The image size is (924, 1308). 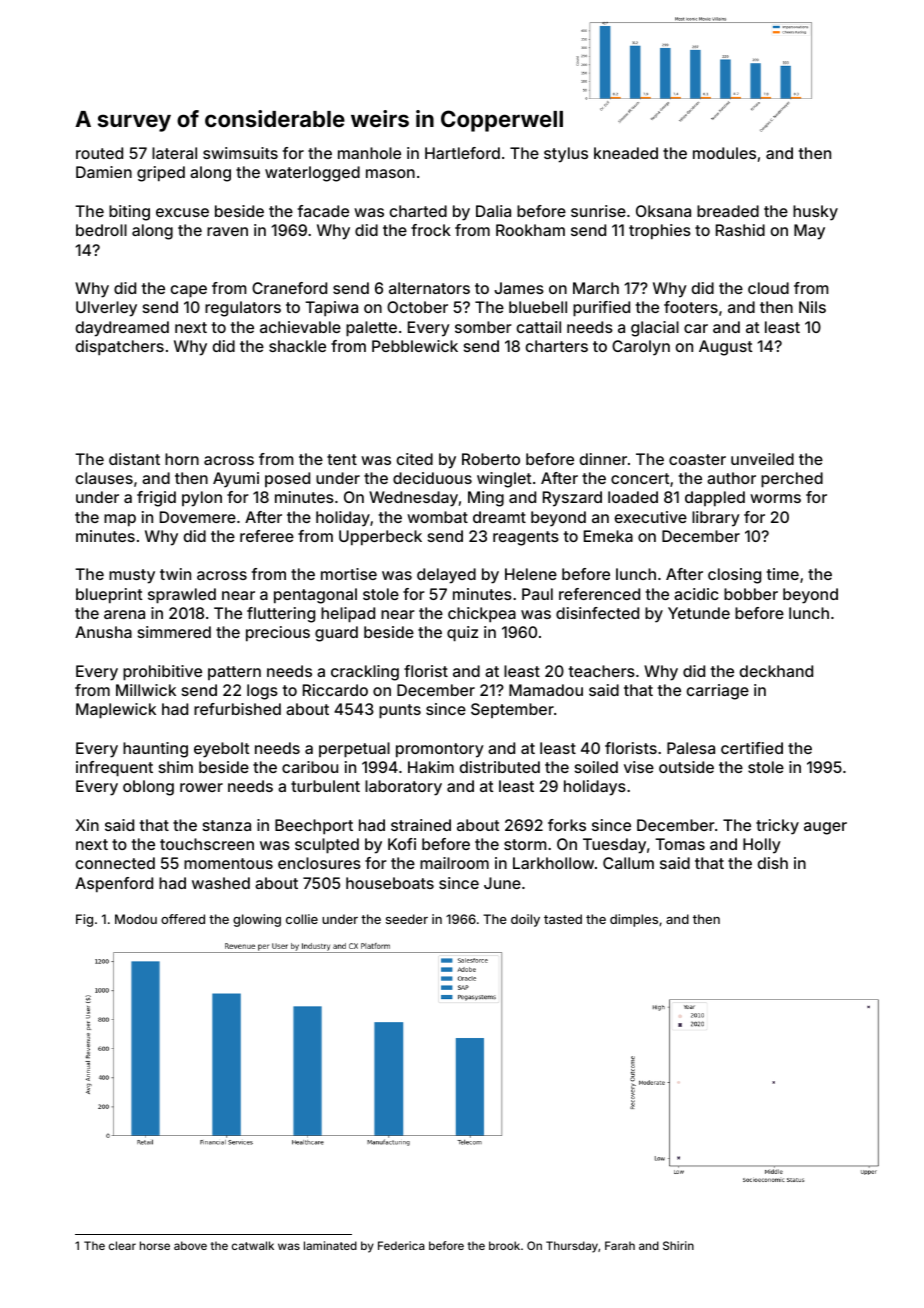 I want to click on dispatchers, so click(x=120, y=348).
